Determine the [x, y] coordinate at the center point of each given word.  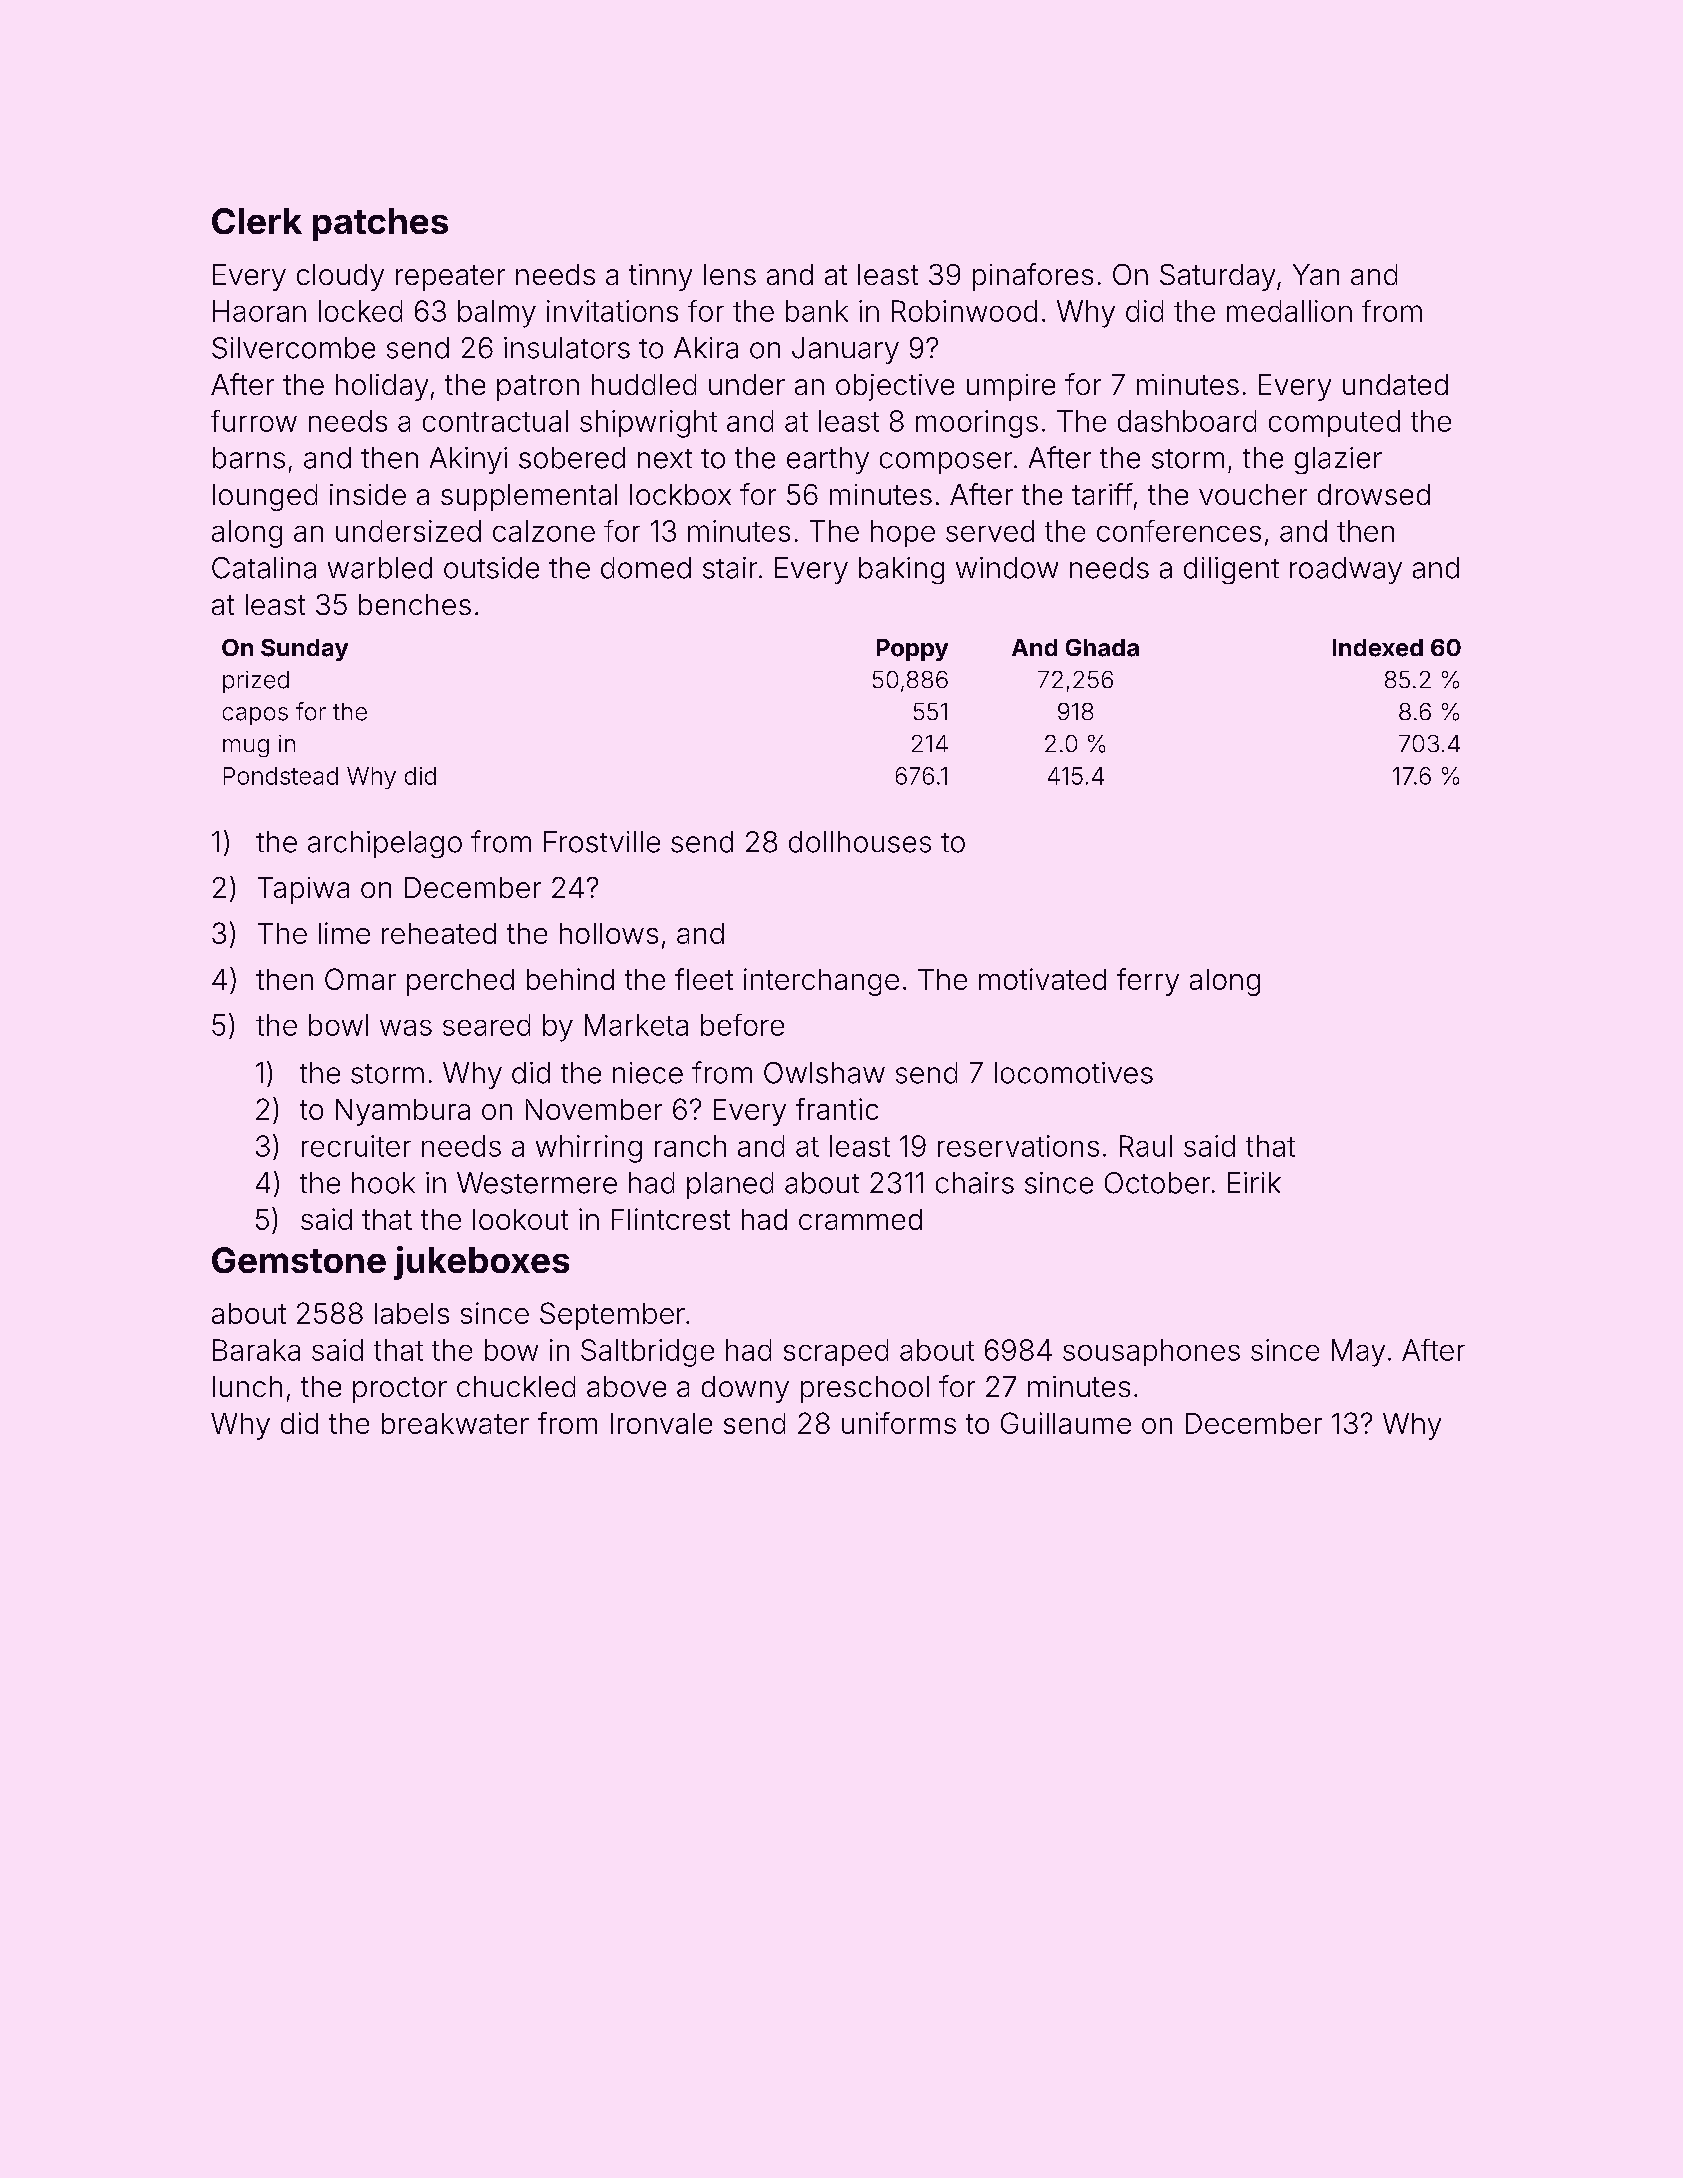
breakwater [455, 1423]
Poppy [912, 650]
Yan [1316, 274]
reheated [439, 933]
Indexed [1378, 648]
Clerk [257, 221]
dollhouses [860, 842]
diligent [1231, 570]
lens [730, 274]
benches [415, 604]
